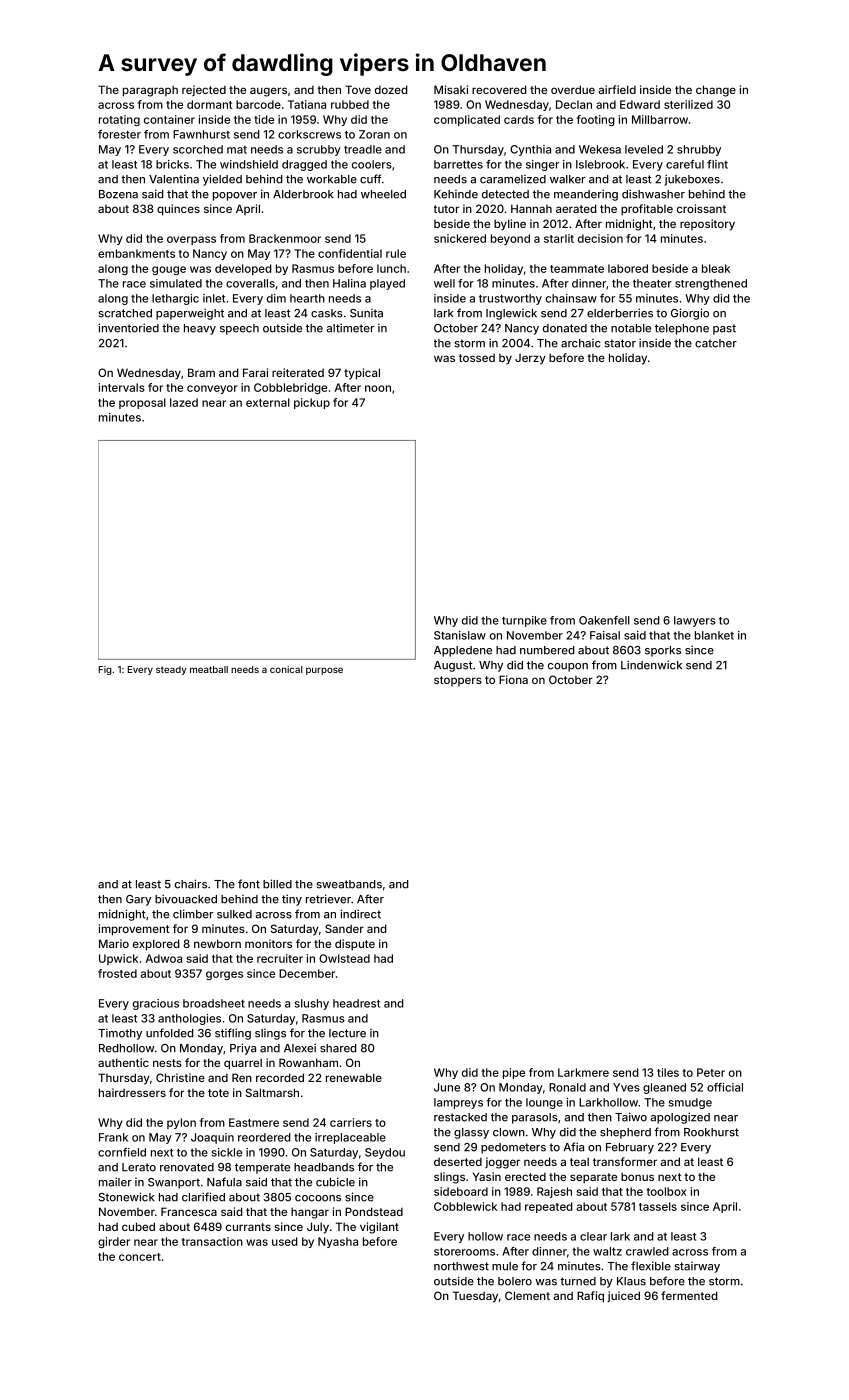 Image resolution: width=849 pixels, height=1400 pixels. Describe the element at coordinates (391, 89) in the screenshot. I see `dozed` at that location.
